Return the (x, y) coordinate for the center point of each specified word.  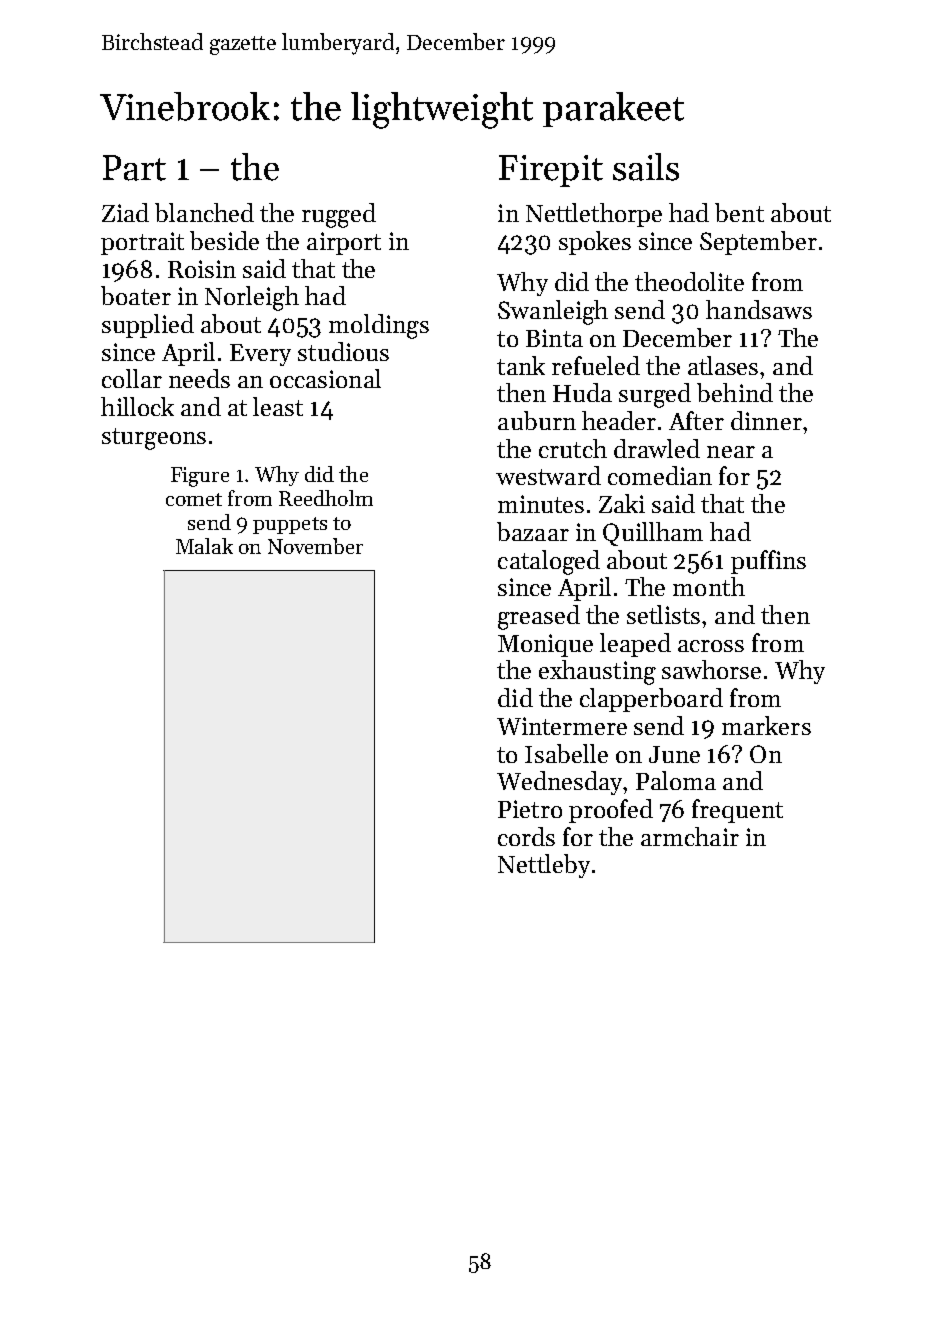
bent (739, 212)
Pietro (530, 809)
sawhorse (711, 669)
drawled (657, 448)
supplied (148, 326)
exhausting (597, 672)
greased (539, 617)
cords (526, 836)
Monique (545, 645)
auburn (537, 420)
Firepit (551, 171)
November (315, 546)
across (711, 646)
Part (134, 168)
